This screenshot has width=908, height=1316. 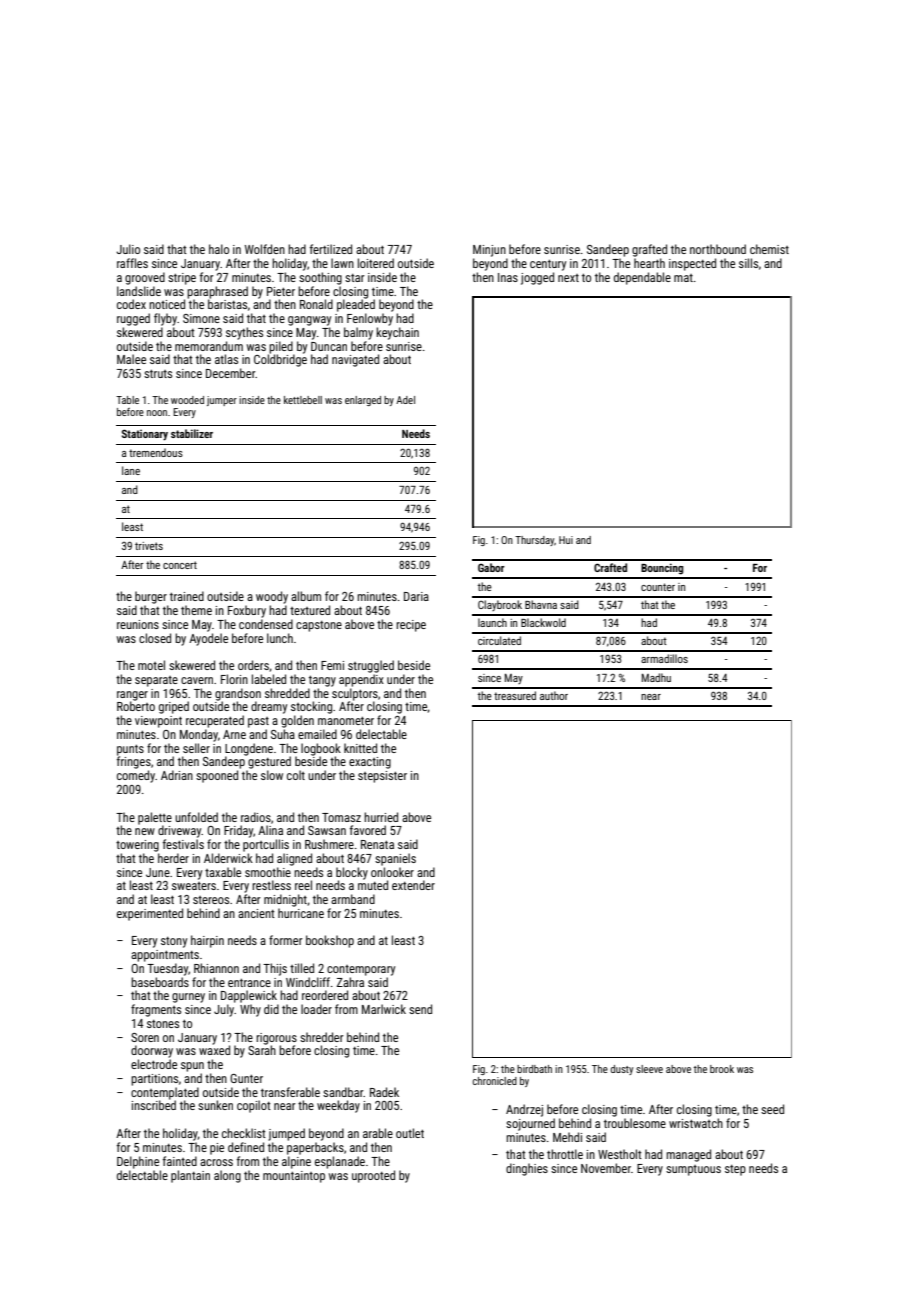 What do you see at coordinates (177, 775) in the screenshot?
I see `Adrian` at bounding box center [177, 775].
